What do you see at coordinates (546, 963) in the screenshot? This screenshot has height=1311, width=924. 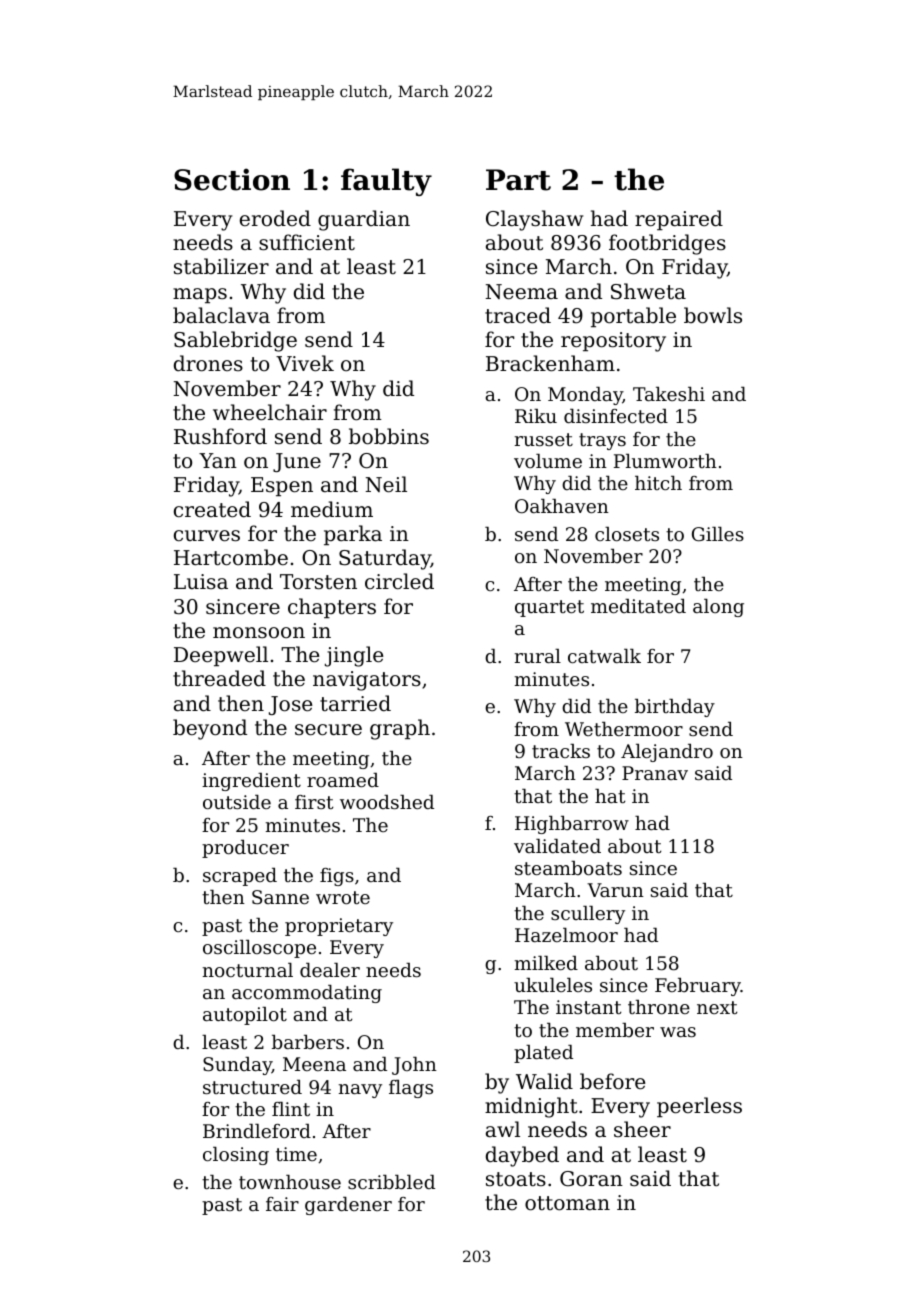 I see `milked` at bounding box center [546, 963].
